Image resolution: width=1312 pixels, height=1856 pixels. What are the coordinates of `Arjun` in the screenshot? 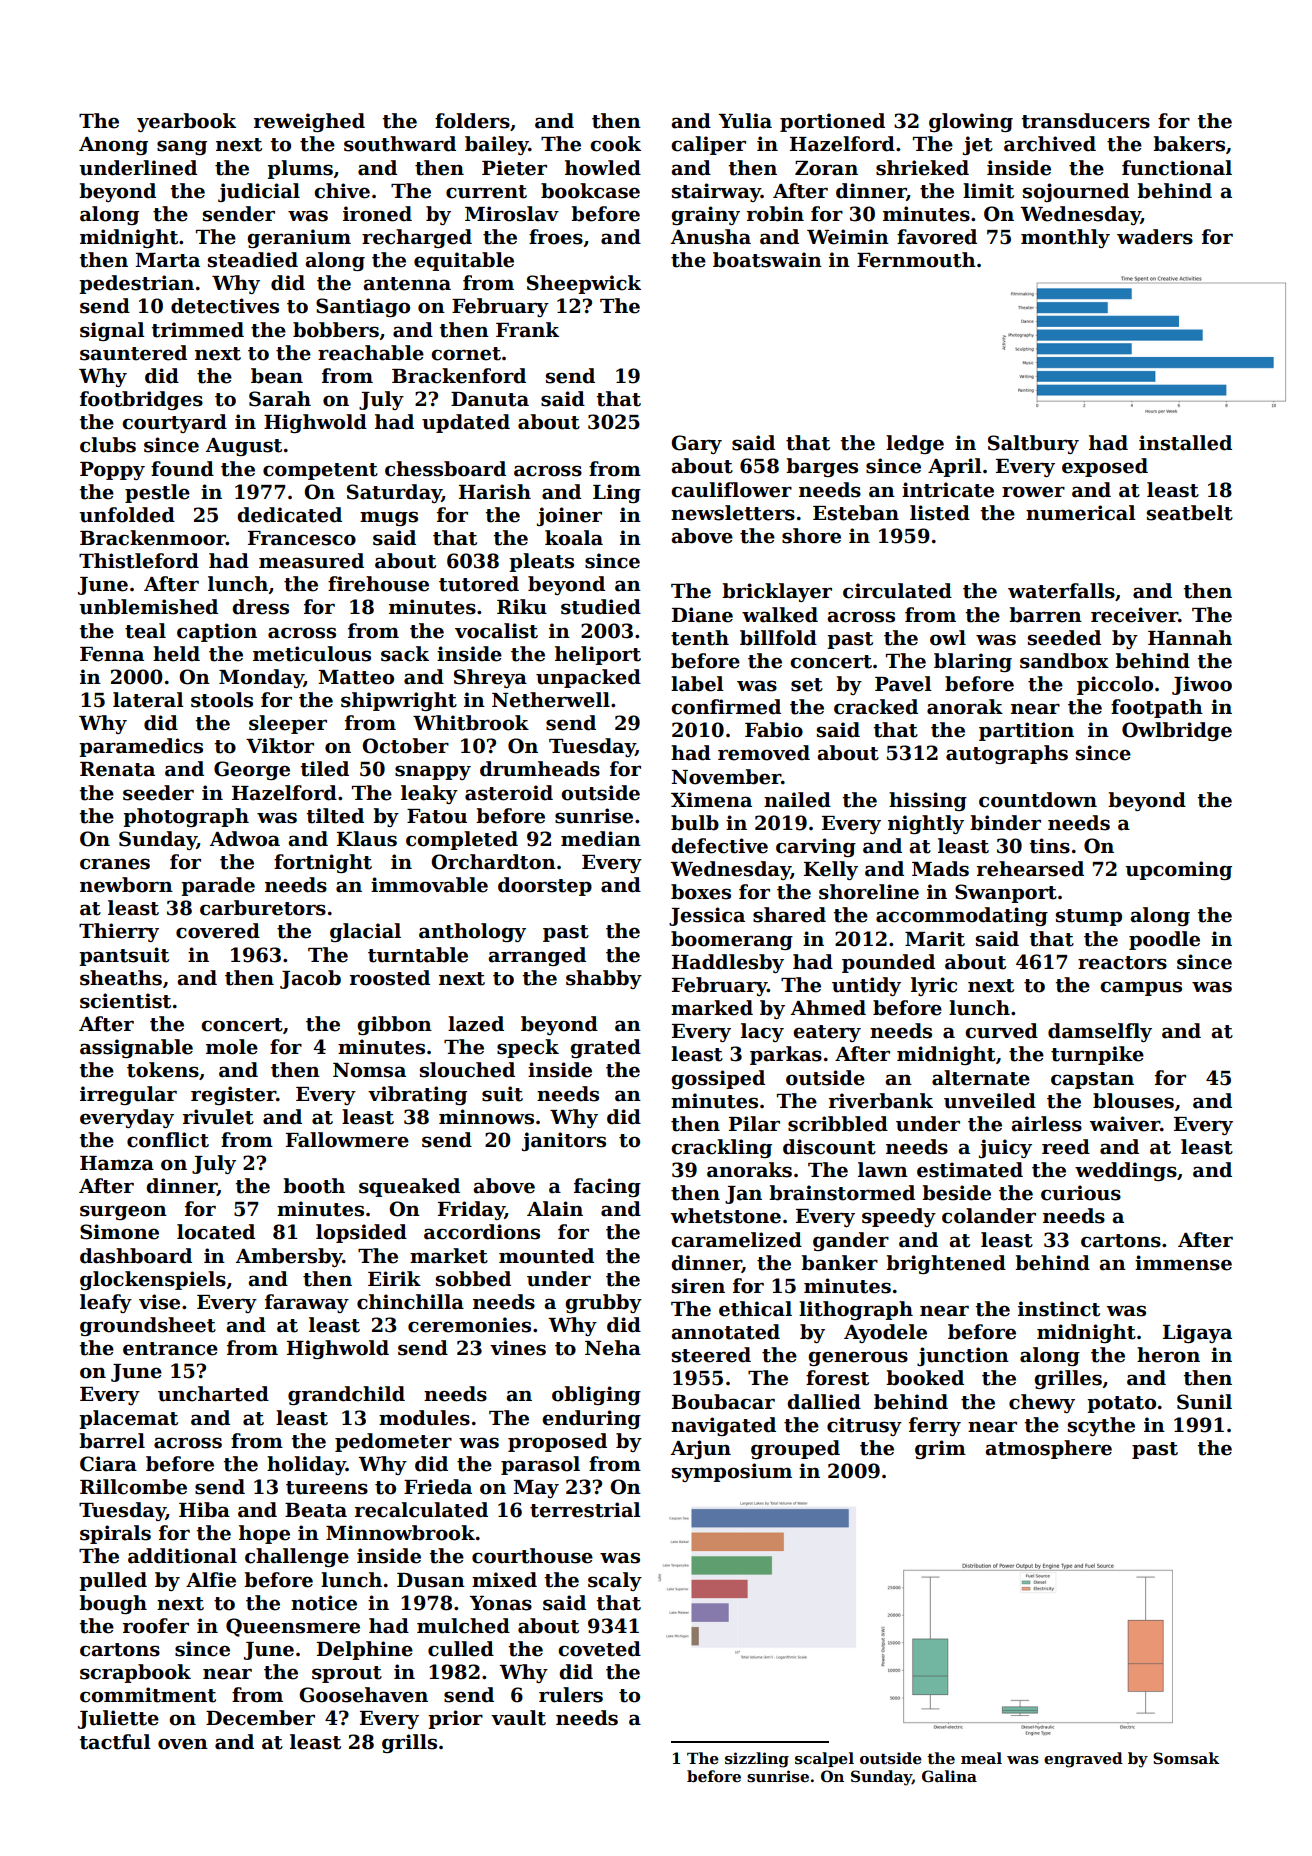 It's located at (701, 1449).
